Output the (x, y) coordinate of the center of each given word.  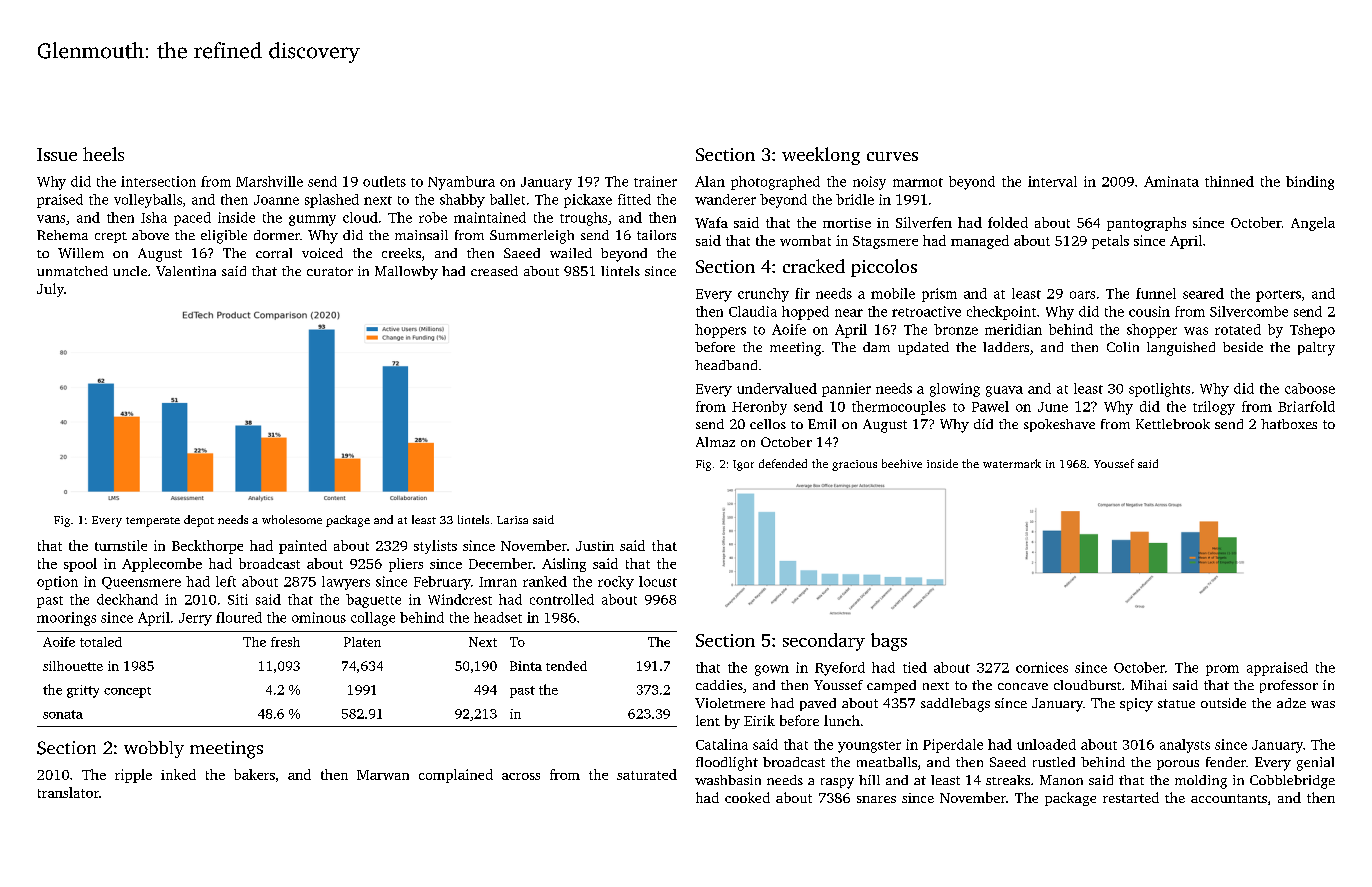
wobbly (154, 749)
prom (1222, 670)
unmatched (72, 271)
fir (802, 293)
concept (127, 692)
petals (1110, 242)
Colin (1123, 347)
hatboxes (1289, 424)
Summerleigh (532, 237)
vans (51, 219)
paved (818, 704)
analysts (1185, 746)
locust (658, 581)
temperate (153, 522)
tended (566, 666)
